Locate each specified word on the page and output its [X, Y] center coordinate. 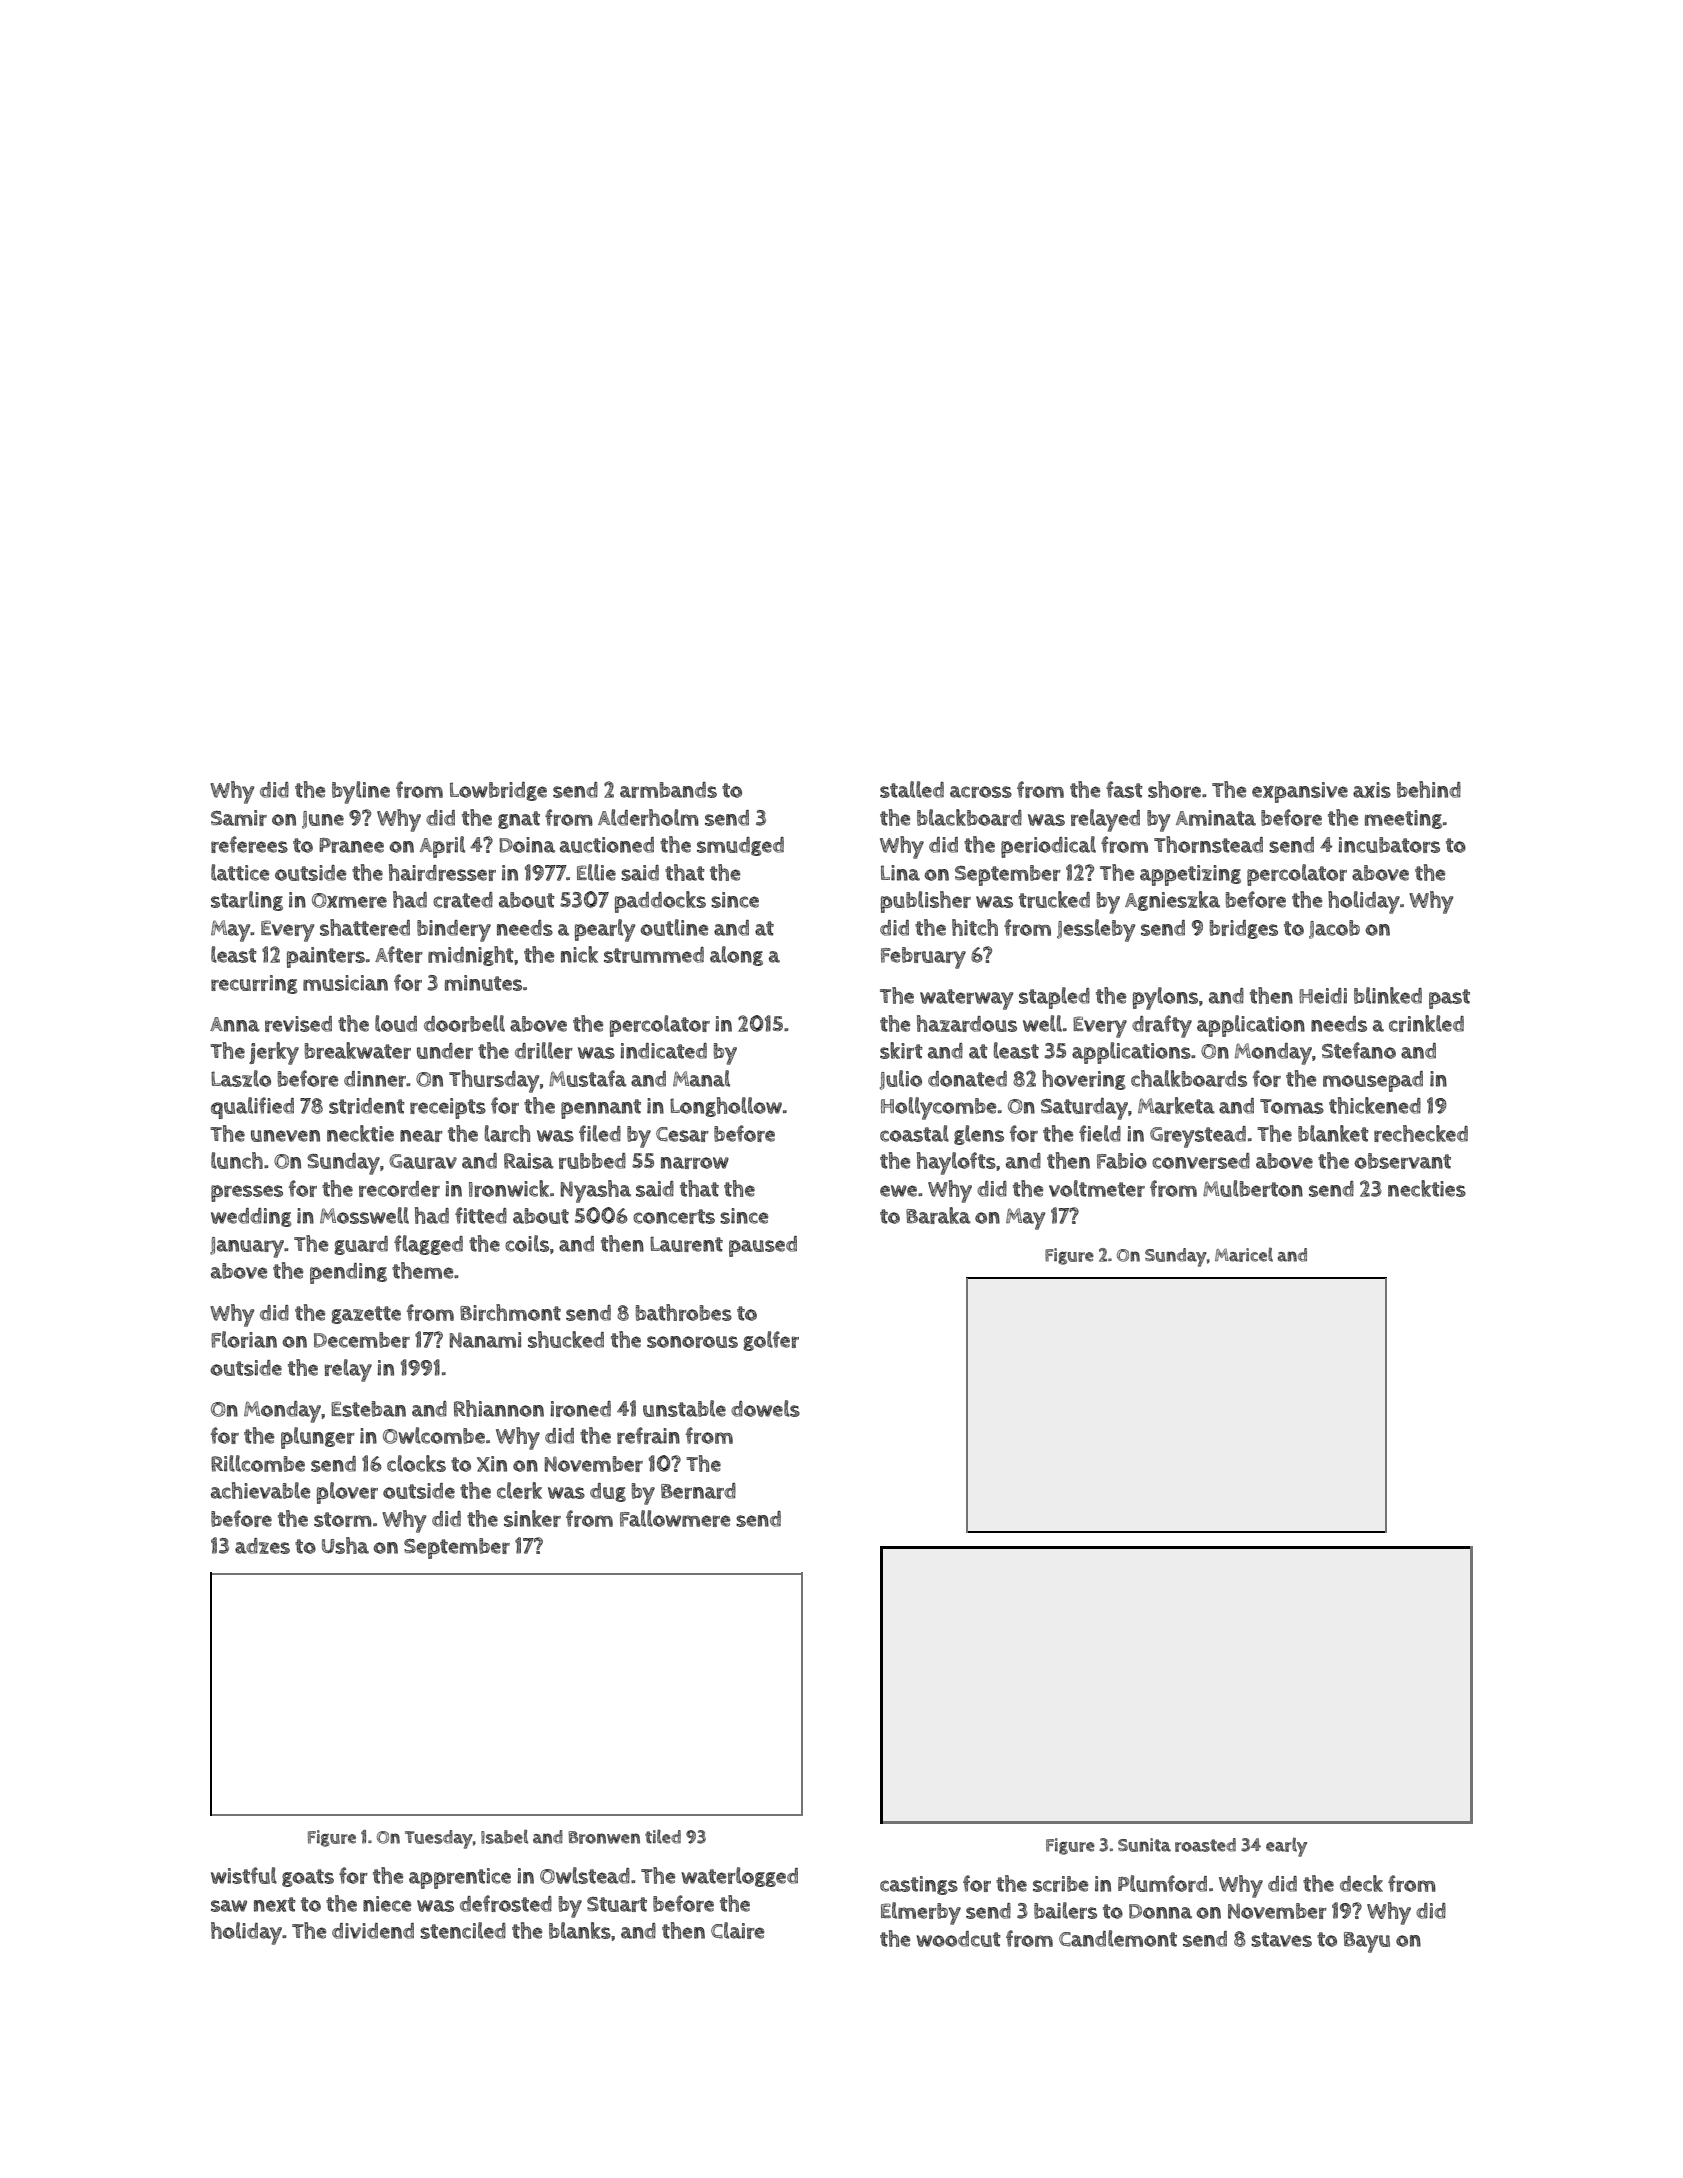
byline [361, 792]
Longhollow [726, 1107]
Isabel [504, 1836]
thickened [1375, 1105]
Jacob [1334, 929]
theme [422, 1270]
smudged [740, 846]
